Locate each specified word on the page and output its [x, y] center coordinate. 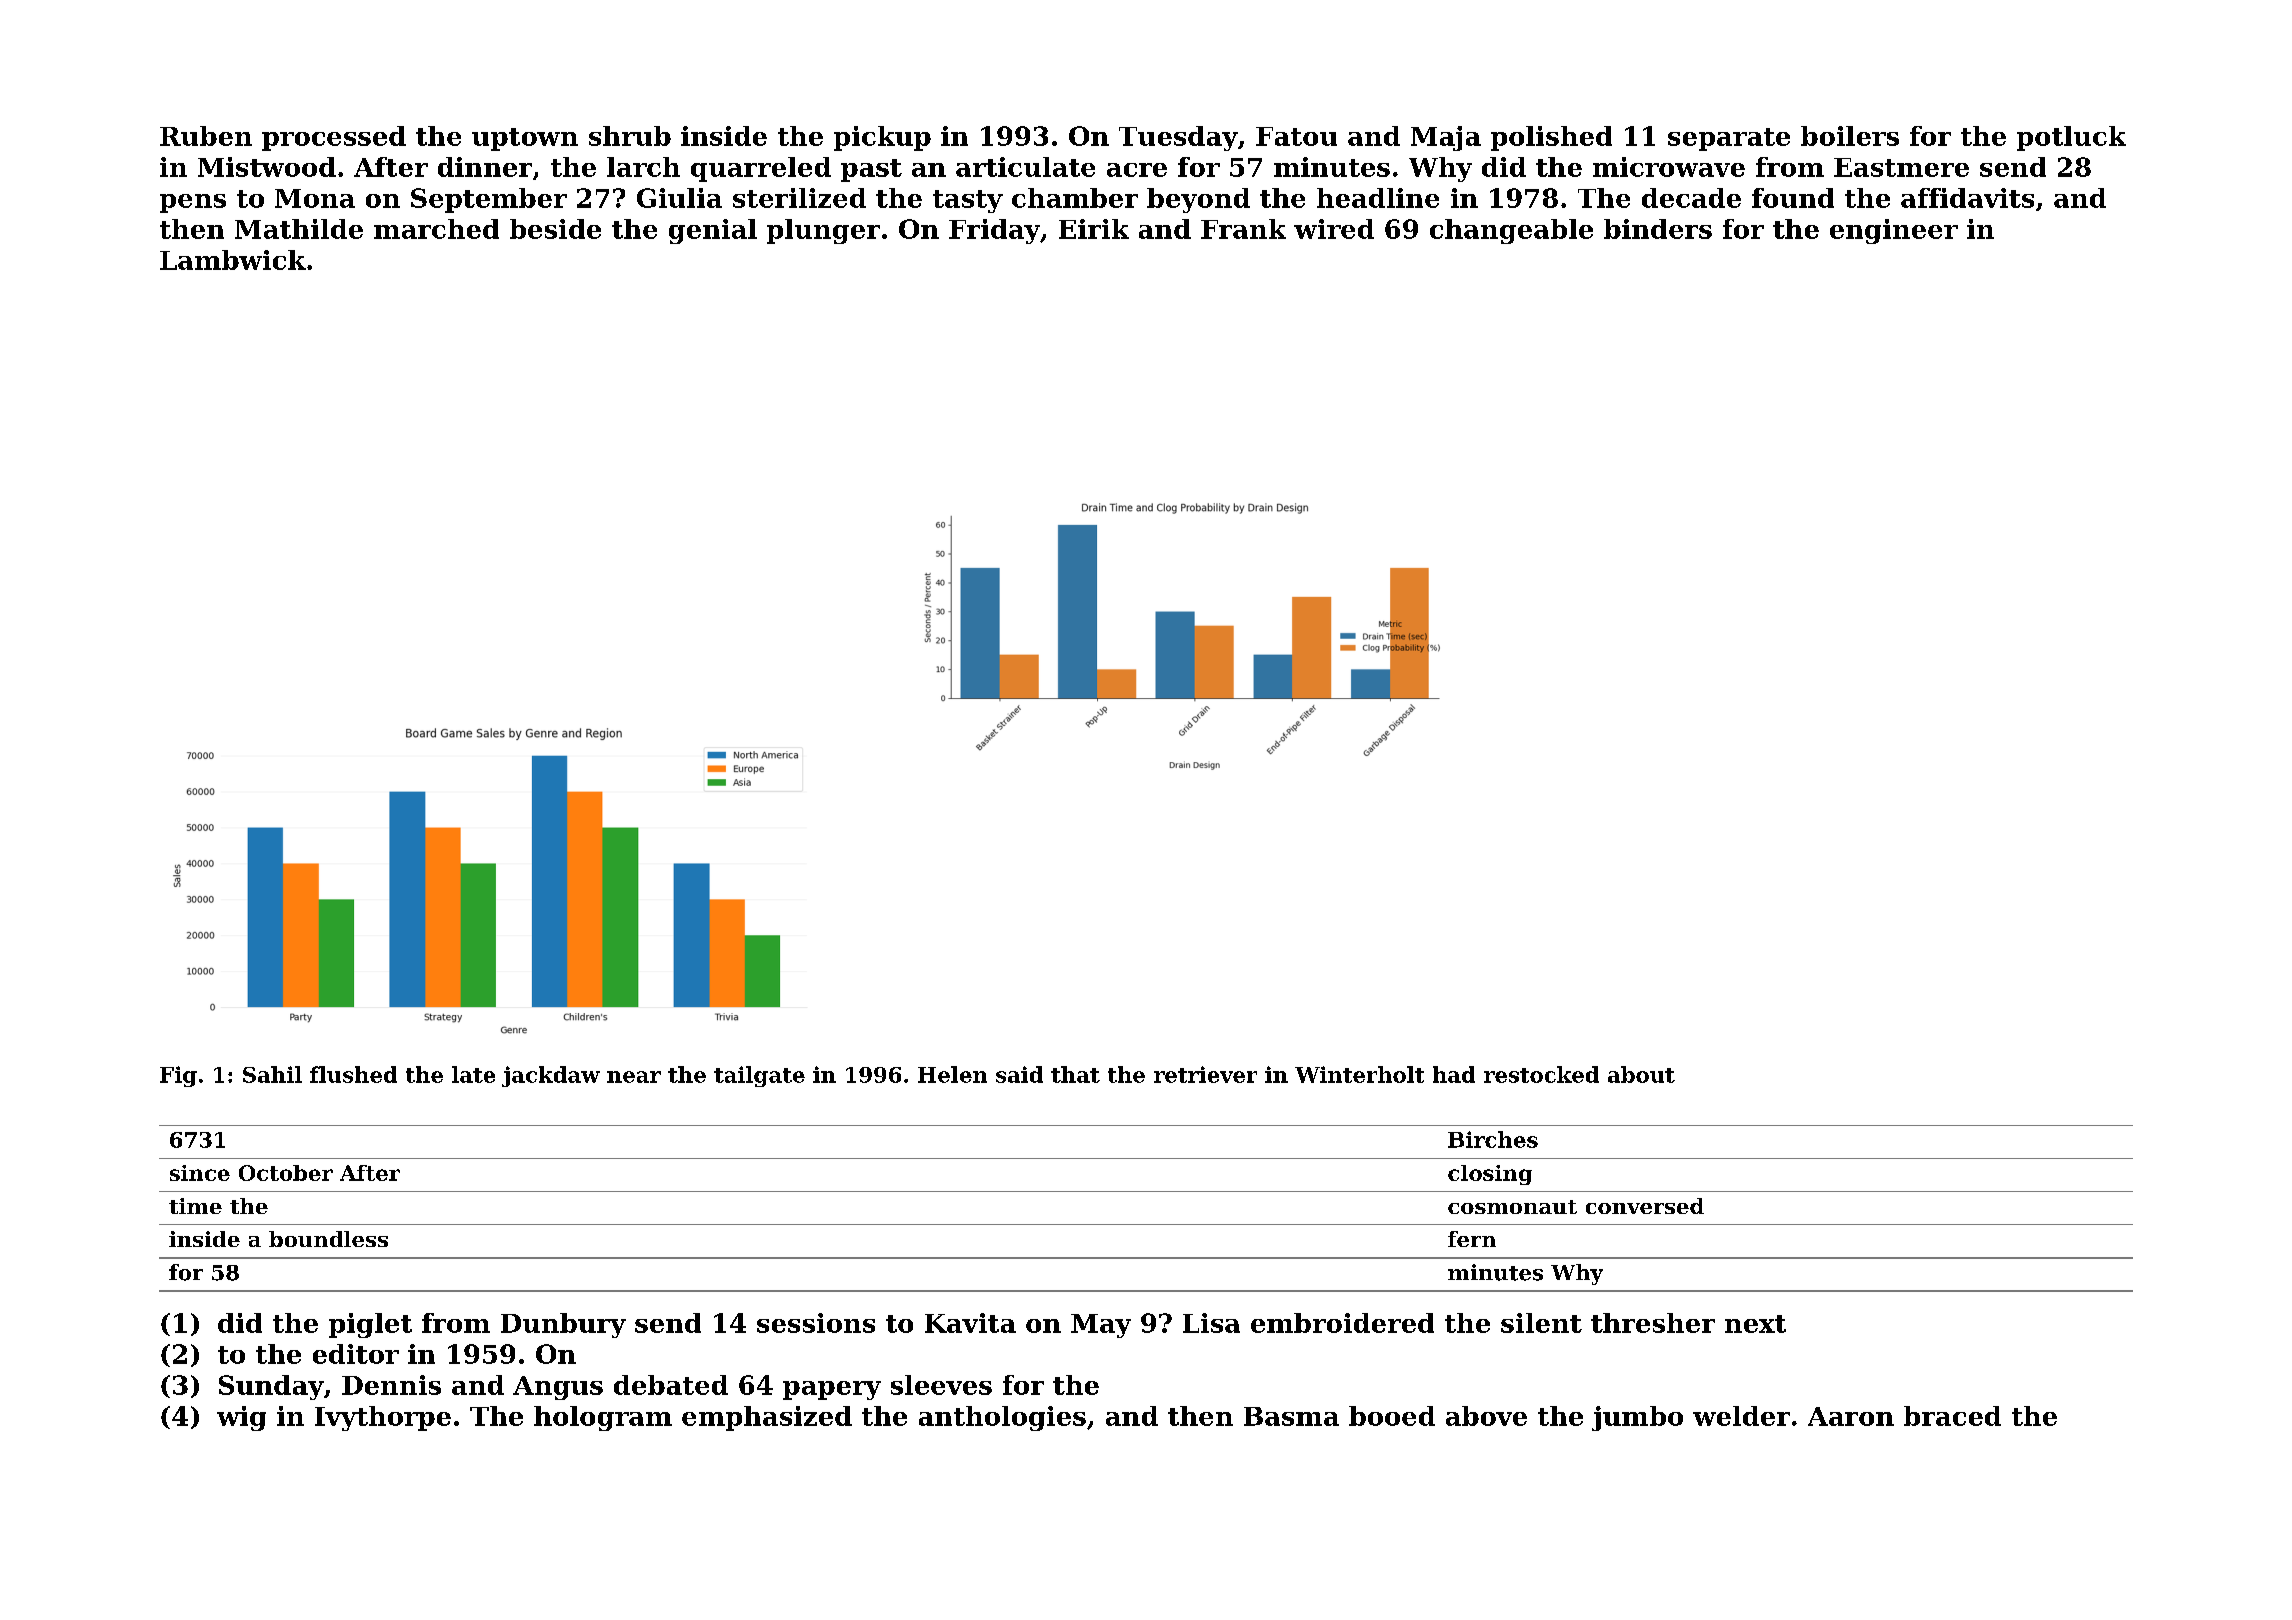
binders [1658, 229]
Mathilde [299, 229]
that [1075, 1074]
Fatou [1296, 136]
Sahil [272, 1074]
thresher [1653, 1323]
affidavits [1967, 198]
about [1641, 1074]
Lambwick [233, 260]
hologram [603, 1418]
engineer [1894, 231]
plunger [823, 231]
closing [1490, 1175]
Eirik [1094, 229]
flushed [353, 1074]
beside [555, 229]
